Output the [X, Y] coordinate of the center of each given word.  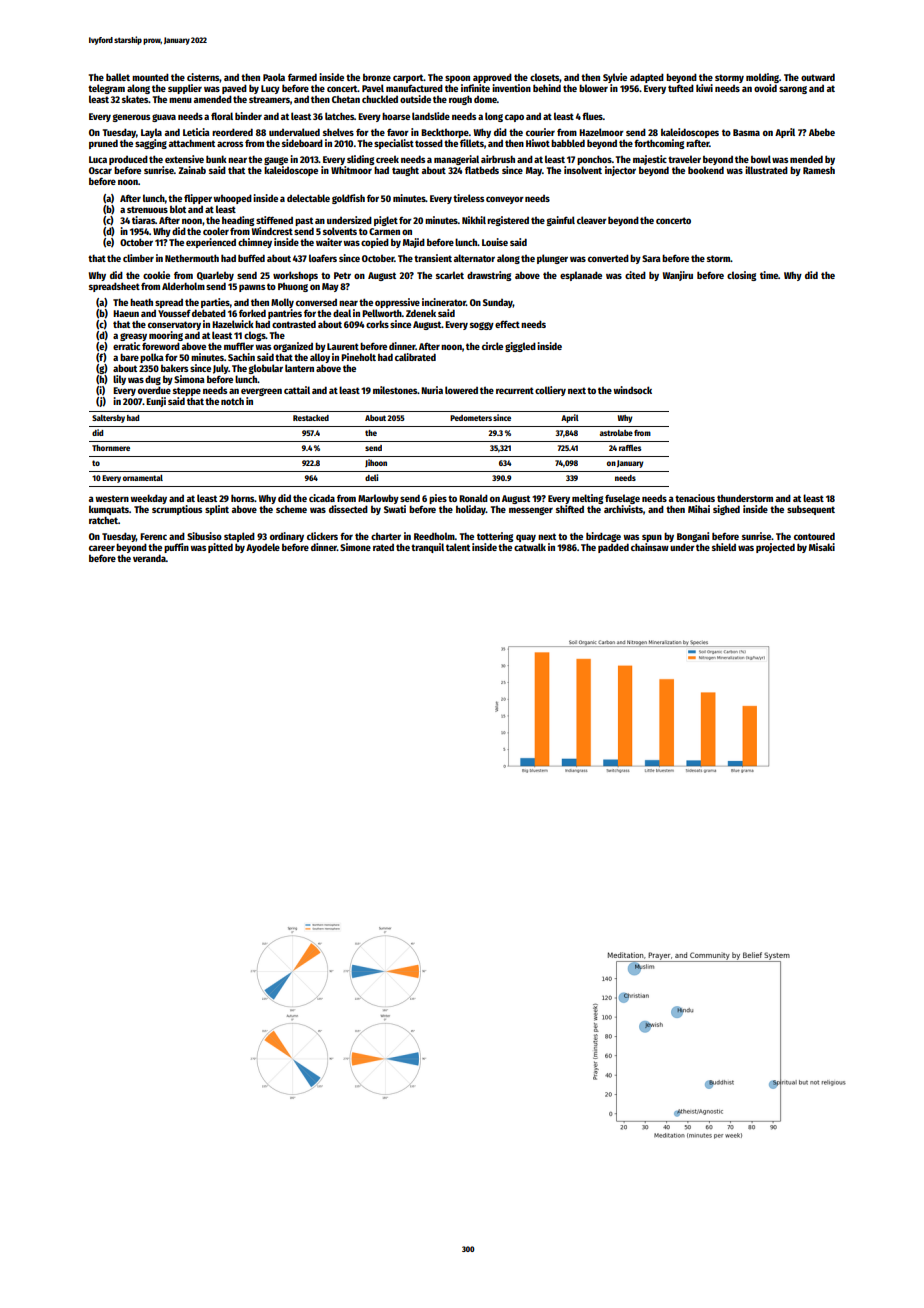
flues [592, 116]
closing [742, 276]
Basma [746, 132]
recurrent [515, 390]
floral [222, 116]
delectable [308, 198]
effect [507, 324]
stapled [239, 537]
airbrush [498, 159]
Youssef [174, 313]
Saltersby [108, 419]
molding [762, 78]
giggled [520, 347]
